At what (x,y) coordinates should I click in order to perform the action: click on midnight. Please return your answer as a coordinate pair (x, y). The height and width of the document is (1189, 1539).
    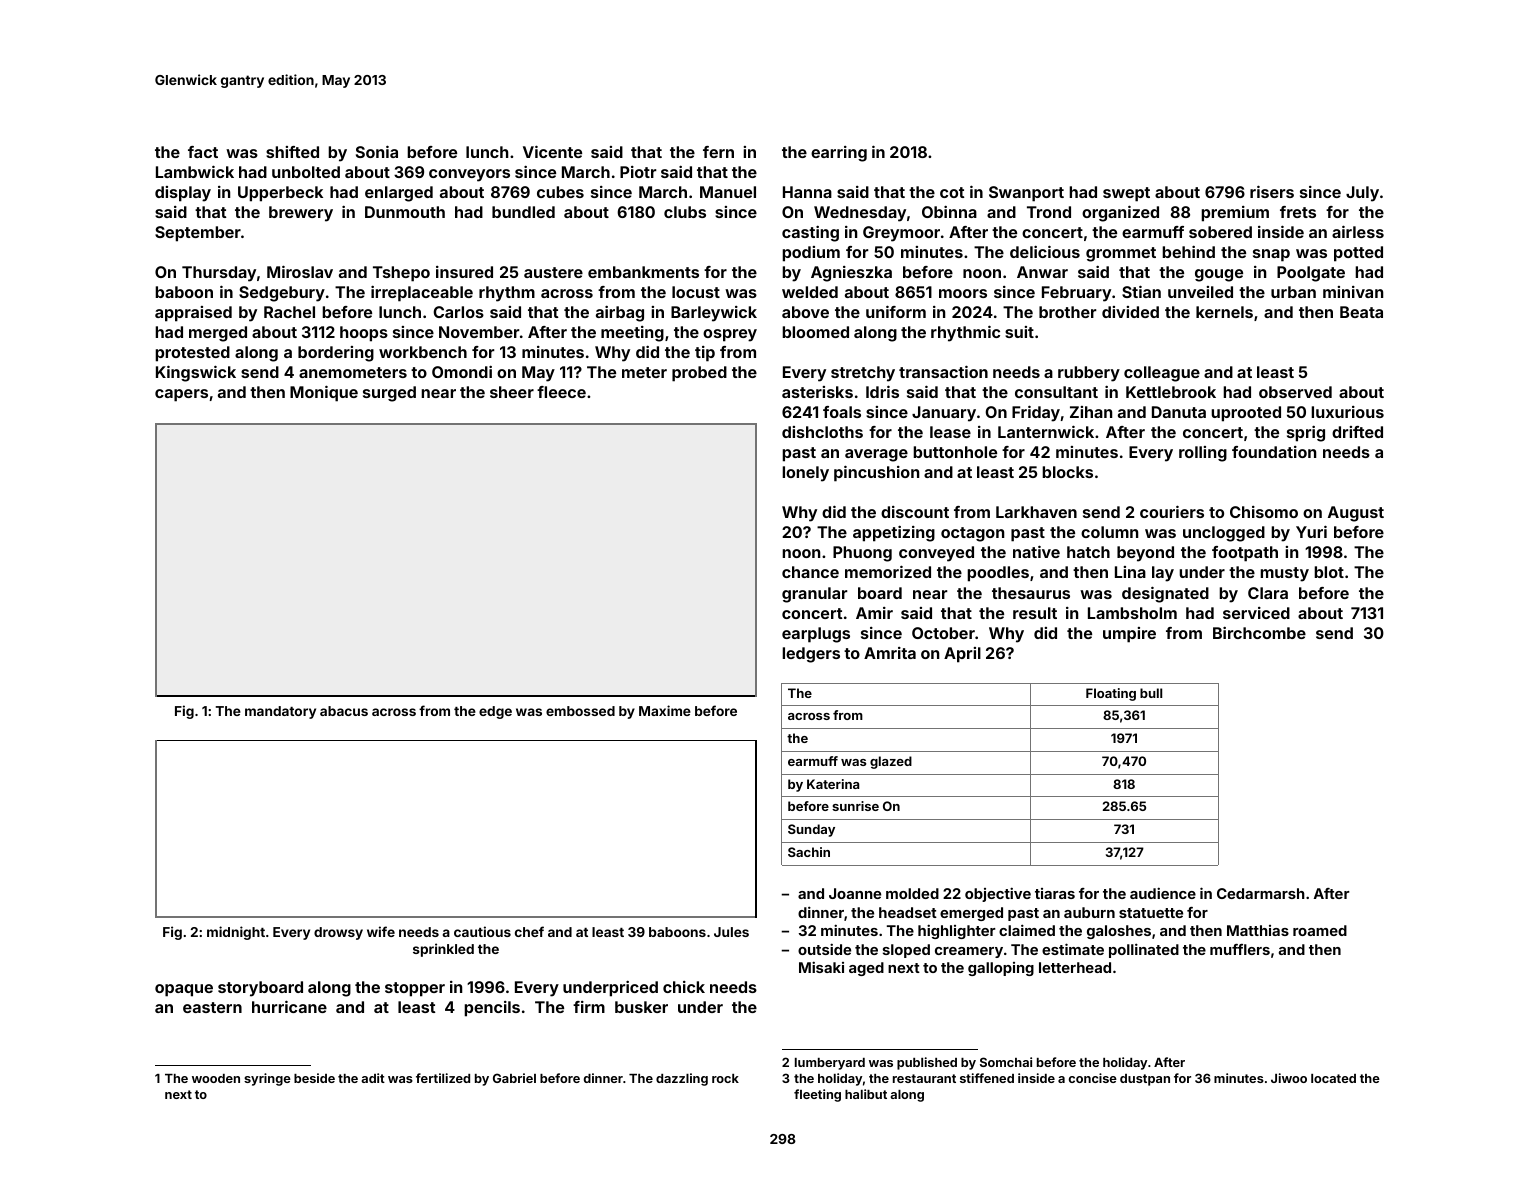
    Looking at the image, I should click on (236, 933).
